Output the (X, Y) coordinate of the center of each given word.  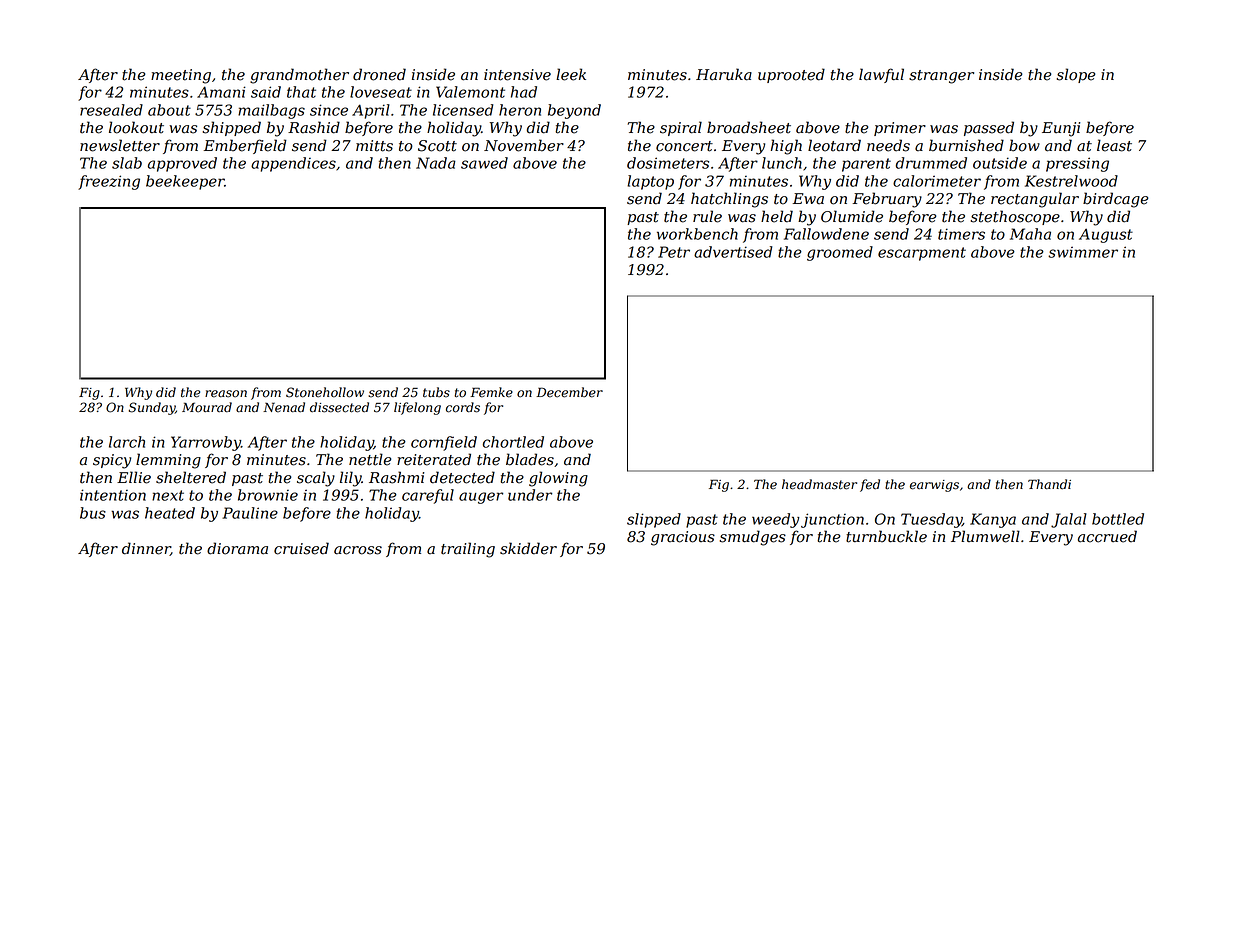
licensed (463, 110)
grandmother (299, 76)
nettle (370, 459)
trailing (468, 550)
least (1114, 145)
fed (870, 485)
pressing (1077, 164)
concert (684, 146)
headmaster (819, 484)
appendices (293, 164)
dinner (146, 549)
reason (226, 394)
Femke (491, 392)
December (569, 392)
